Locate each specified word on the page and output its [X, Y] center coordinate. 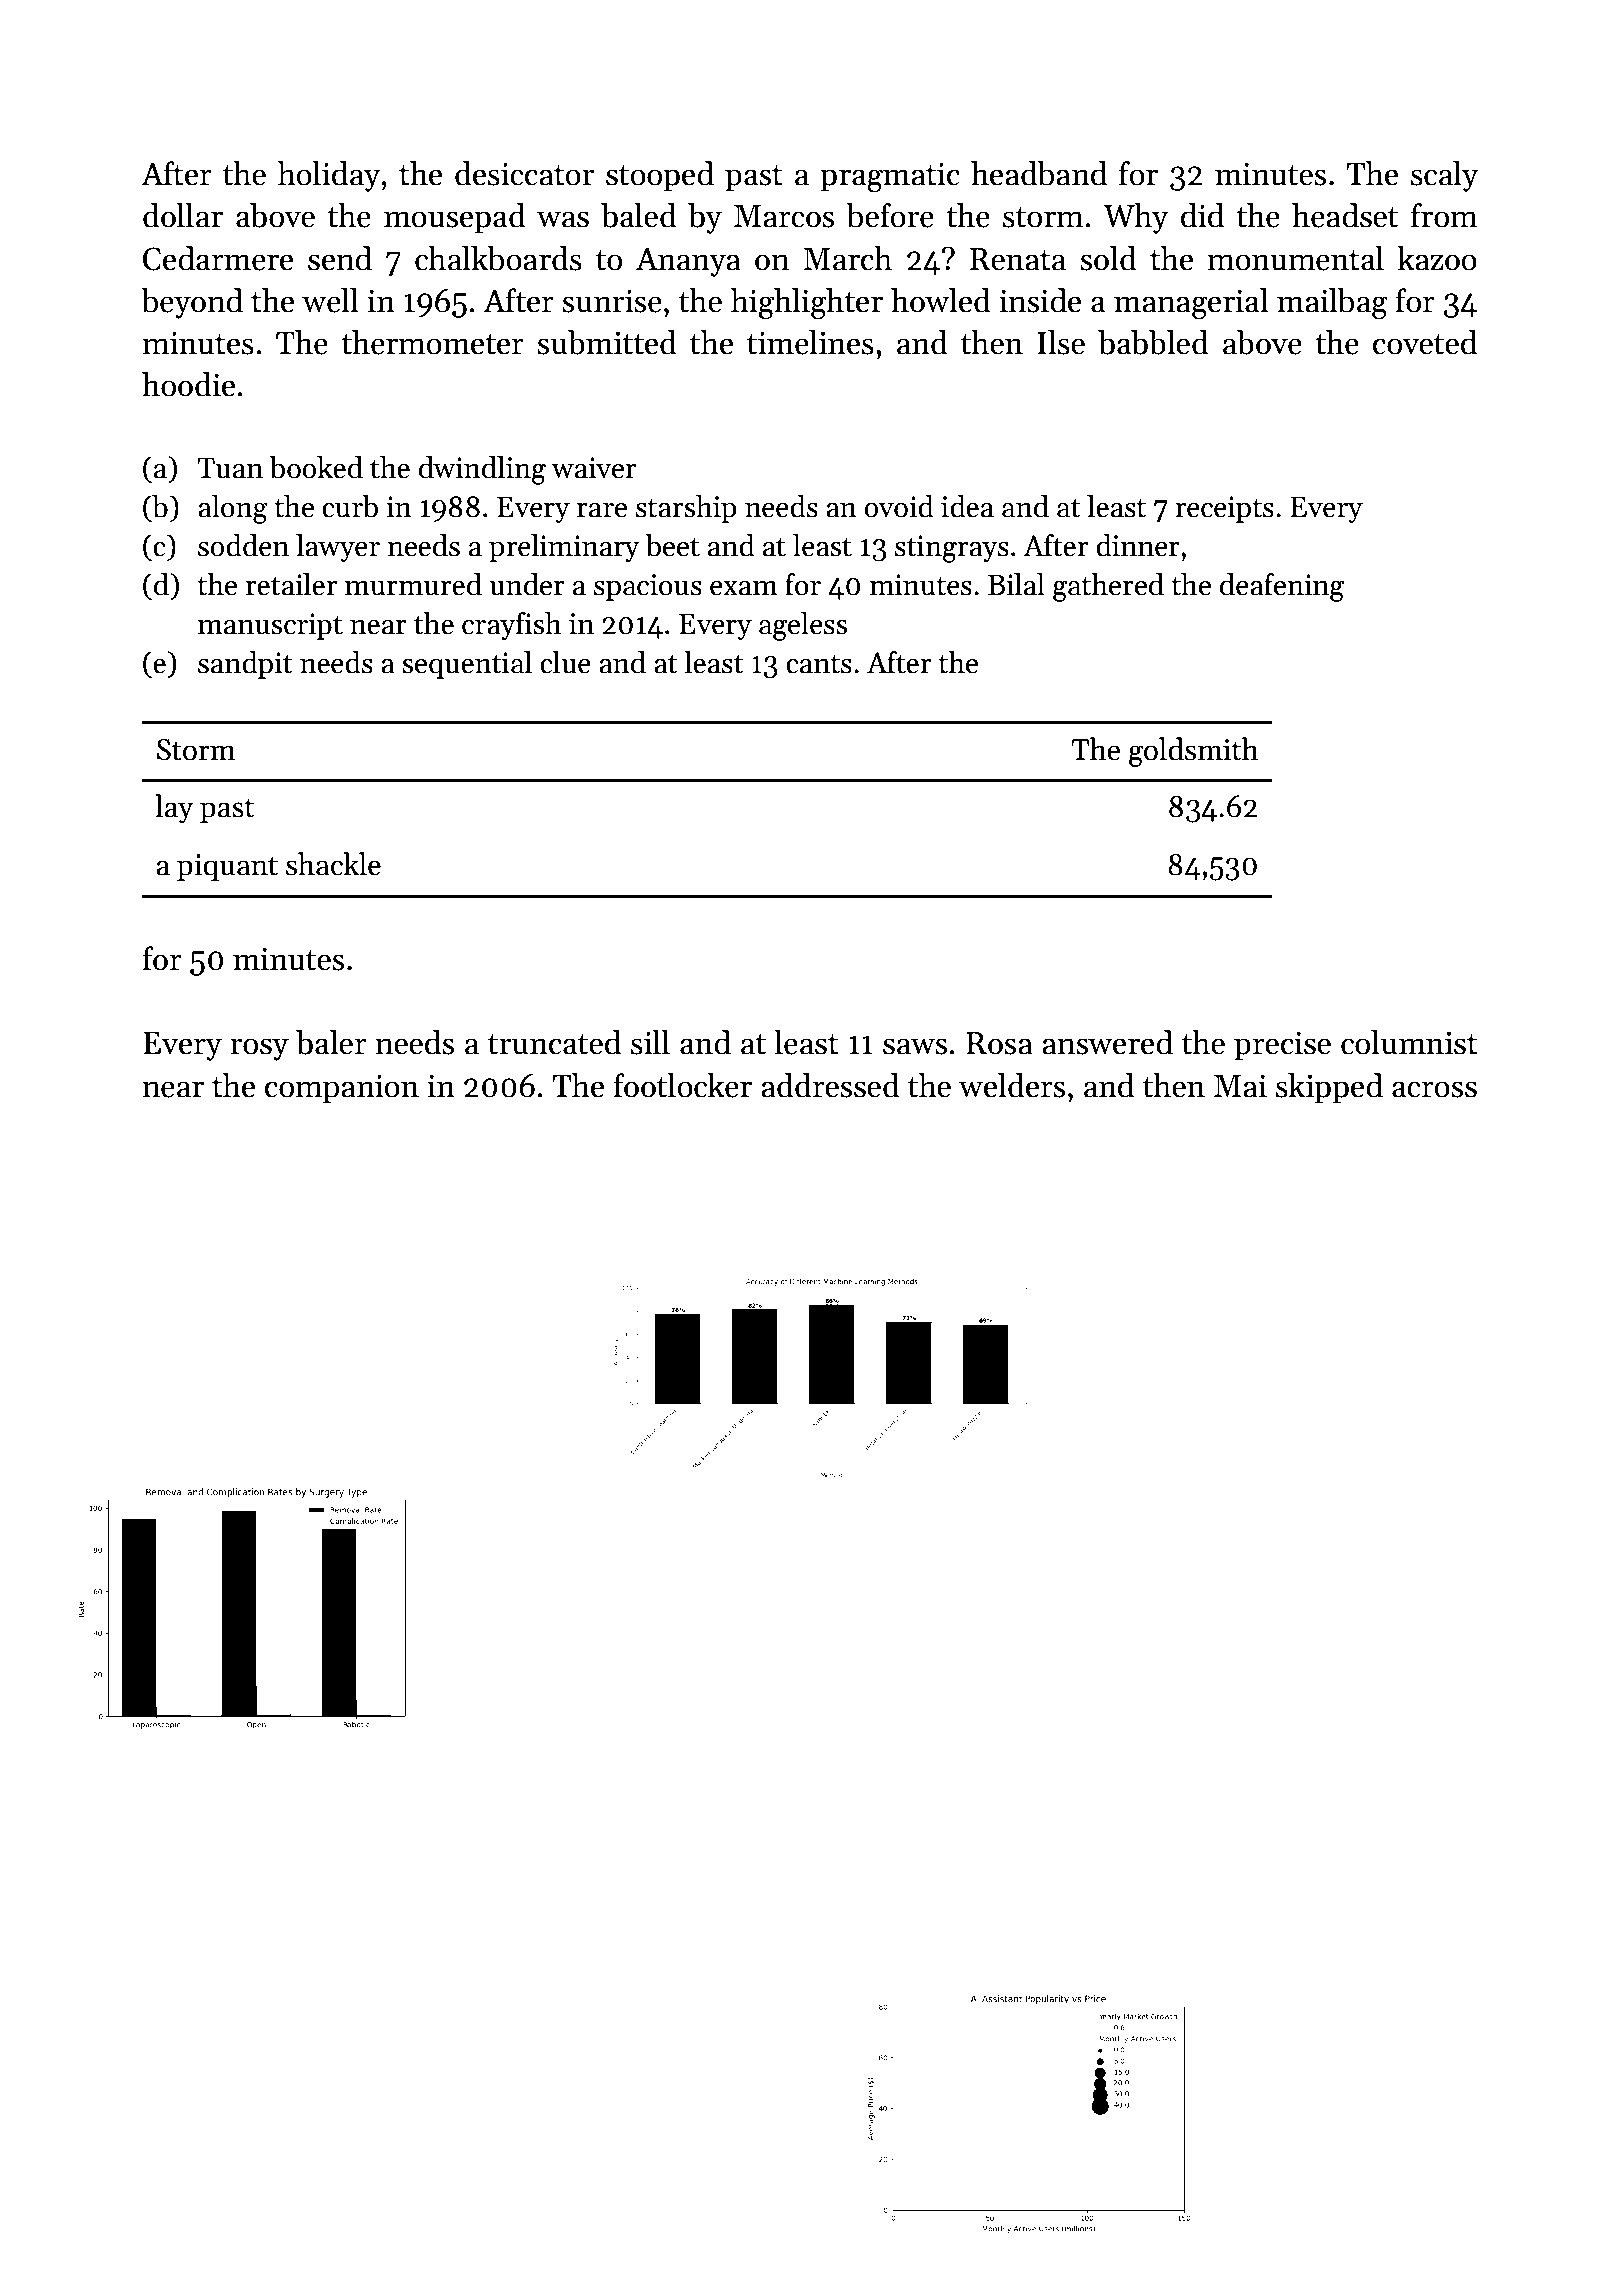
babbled [1153, 342]
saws [915, 1046]
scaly [1445, 176]
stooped [660, 176]
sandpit [245, 665]
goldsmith [1193, 752]
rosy [259, 1049]
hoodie [188, 384]
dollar [183, 215]
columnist [1409, 1042]
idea [967, 506]
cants [819, 664]
